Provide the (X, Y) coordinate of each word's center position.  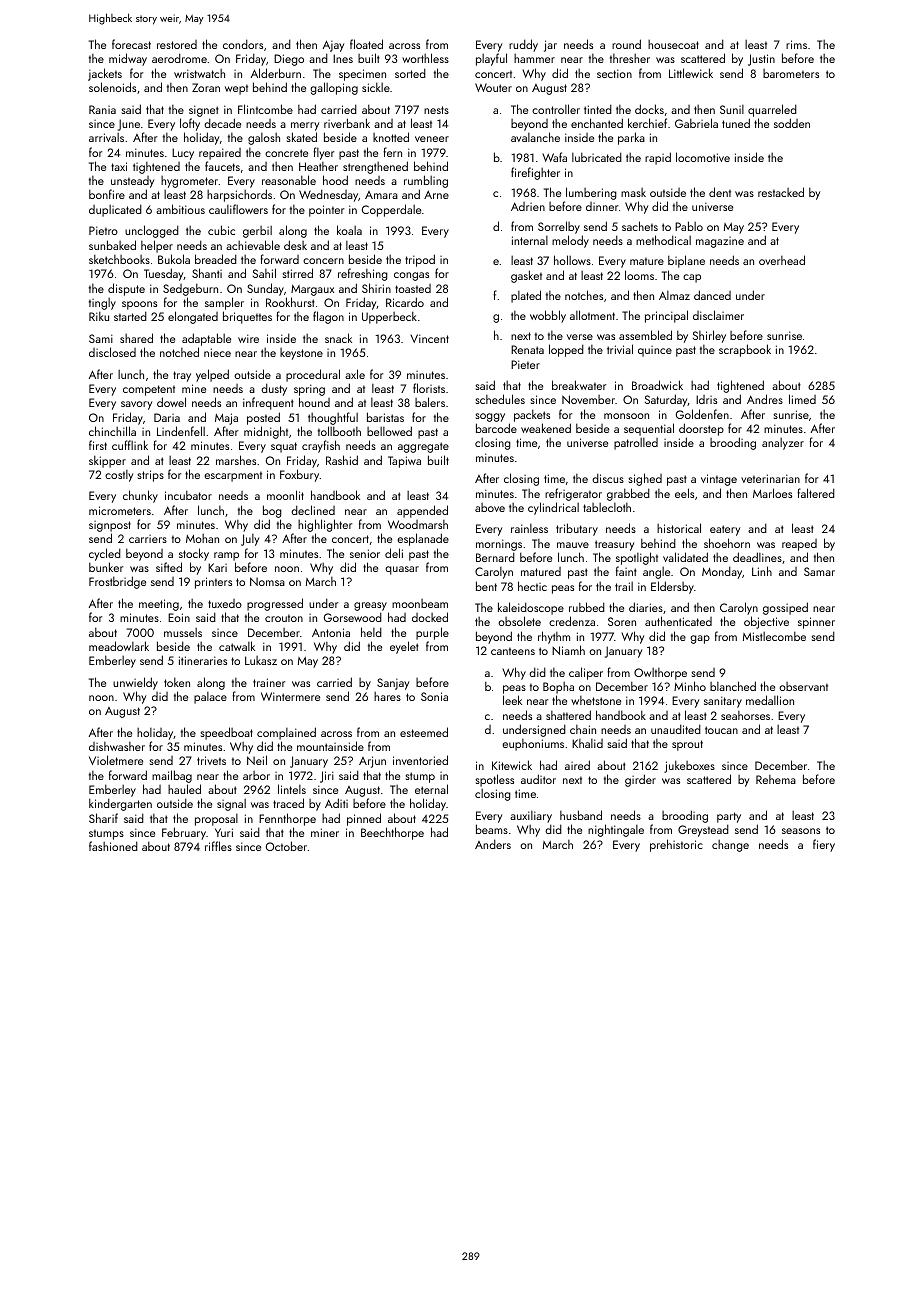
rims (796, 44)
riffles (218, 846)
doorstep (701, 429)
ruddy (523, 45)
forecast (131, 44)
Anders (493, 844)
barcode (496, 428)
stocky (194, 554)
